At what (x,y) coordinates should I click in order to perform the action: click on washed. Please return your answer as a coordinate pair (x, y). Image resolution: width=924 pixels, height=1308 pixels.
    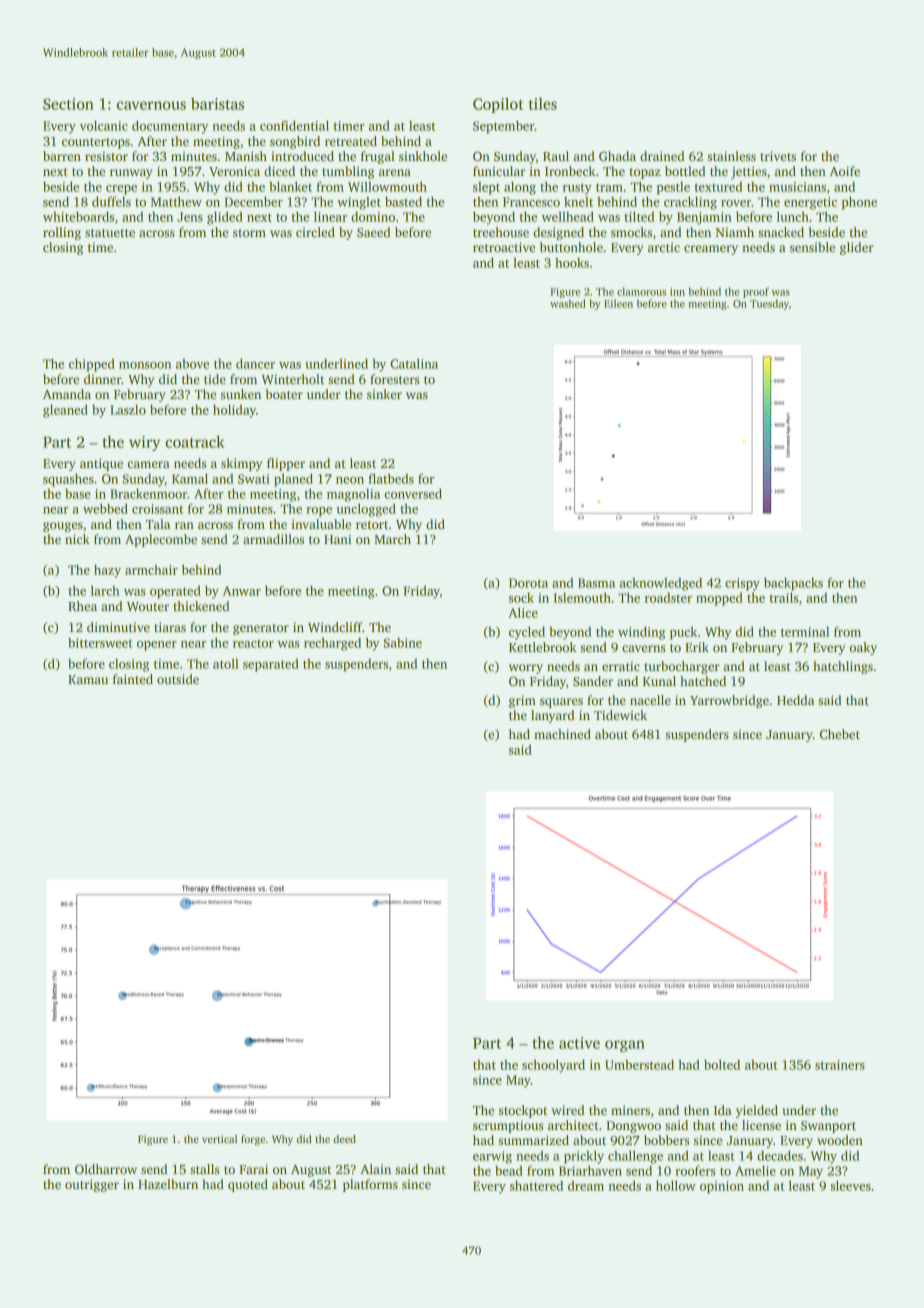
    Looking at the image, I should click on (568, 303).
